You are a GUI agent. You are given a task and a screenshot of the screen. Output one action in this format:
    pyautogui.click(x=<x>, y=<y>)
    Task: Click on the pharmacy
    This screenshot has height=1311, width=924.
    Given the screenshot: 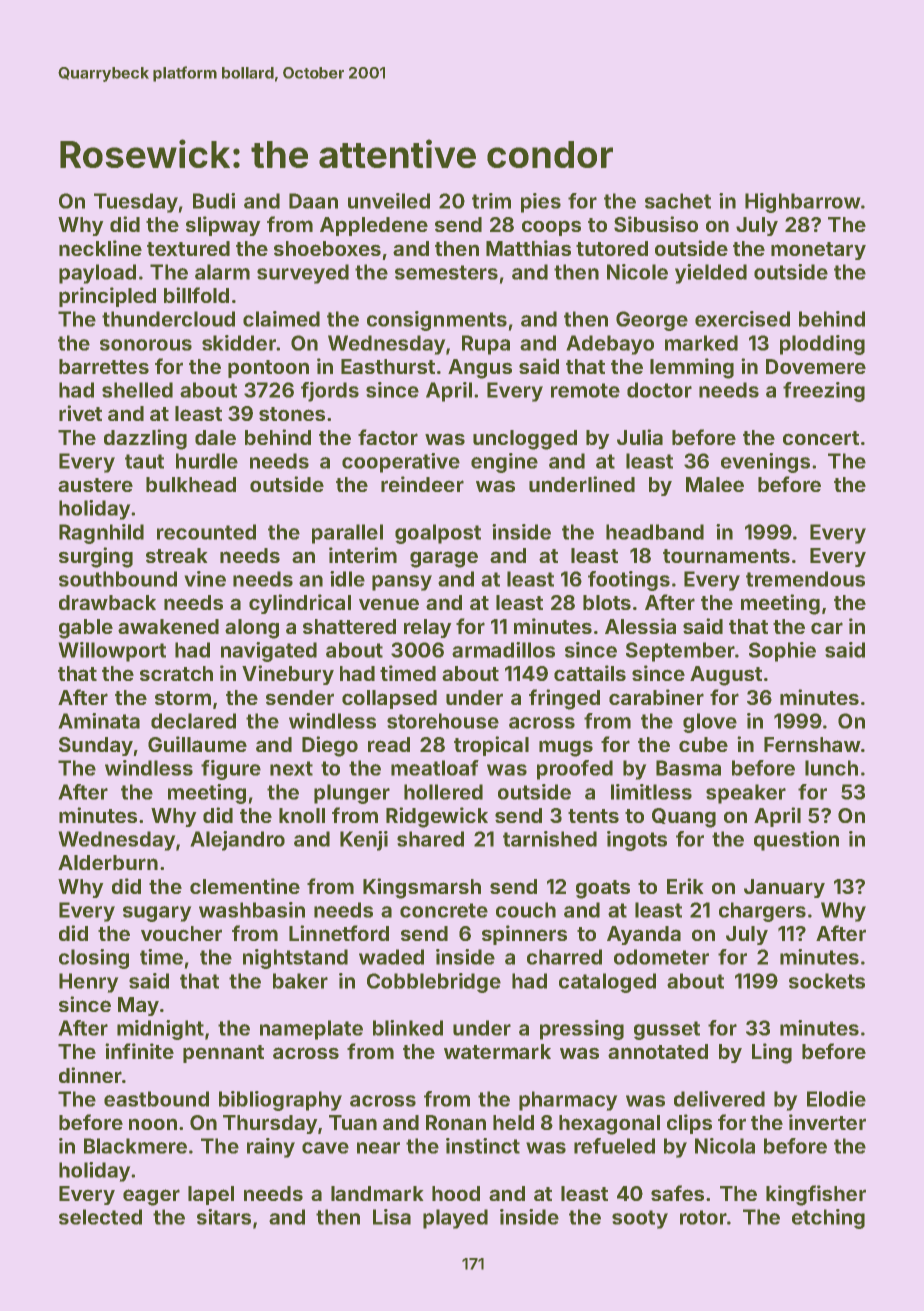 What is the action you would take?
    pyautogui.click(x=568, y=1101)
